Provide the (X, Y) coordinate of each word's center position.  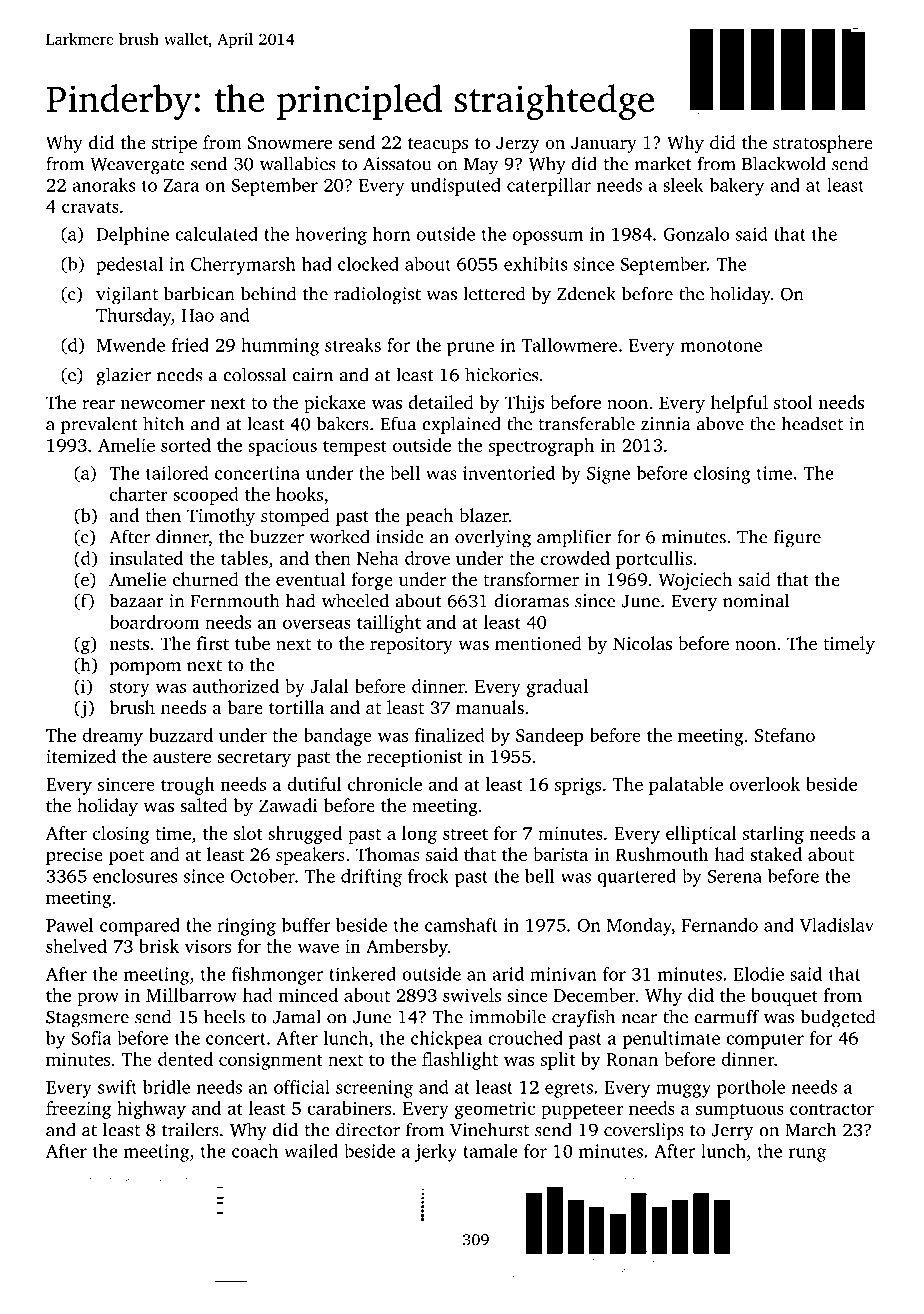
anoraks (103, 185)
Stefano (785, 735)
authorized (235, 686)
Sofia (91, 1038)
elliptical (701, 835)
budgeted (837, 1018)
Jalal (329, 686)
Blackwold (784, 163)
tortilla (296, 707)
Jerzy (518, 144)
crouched (525, 1038)
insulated (146, 558)
